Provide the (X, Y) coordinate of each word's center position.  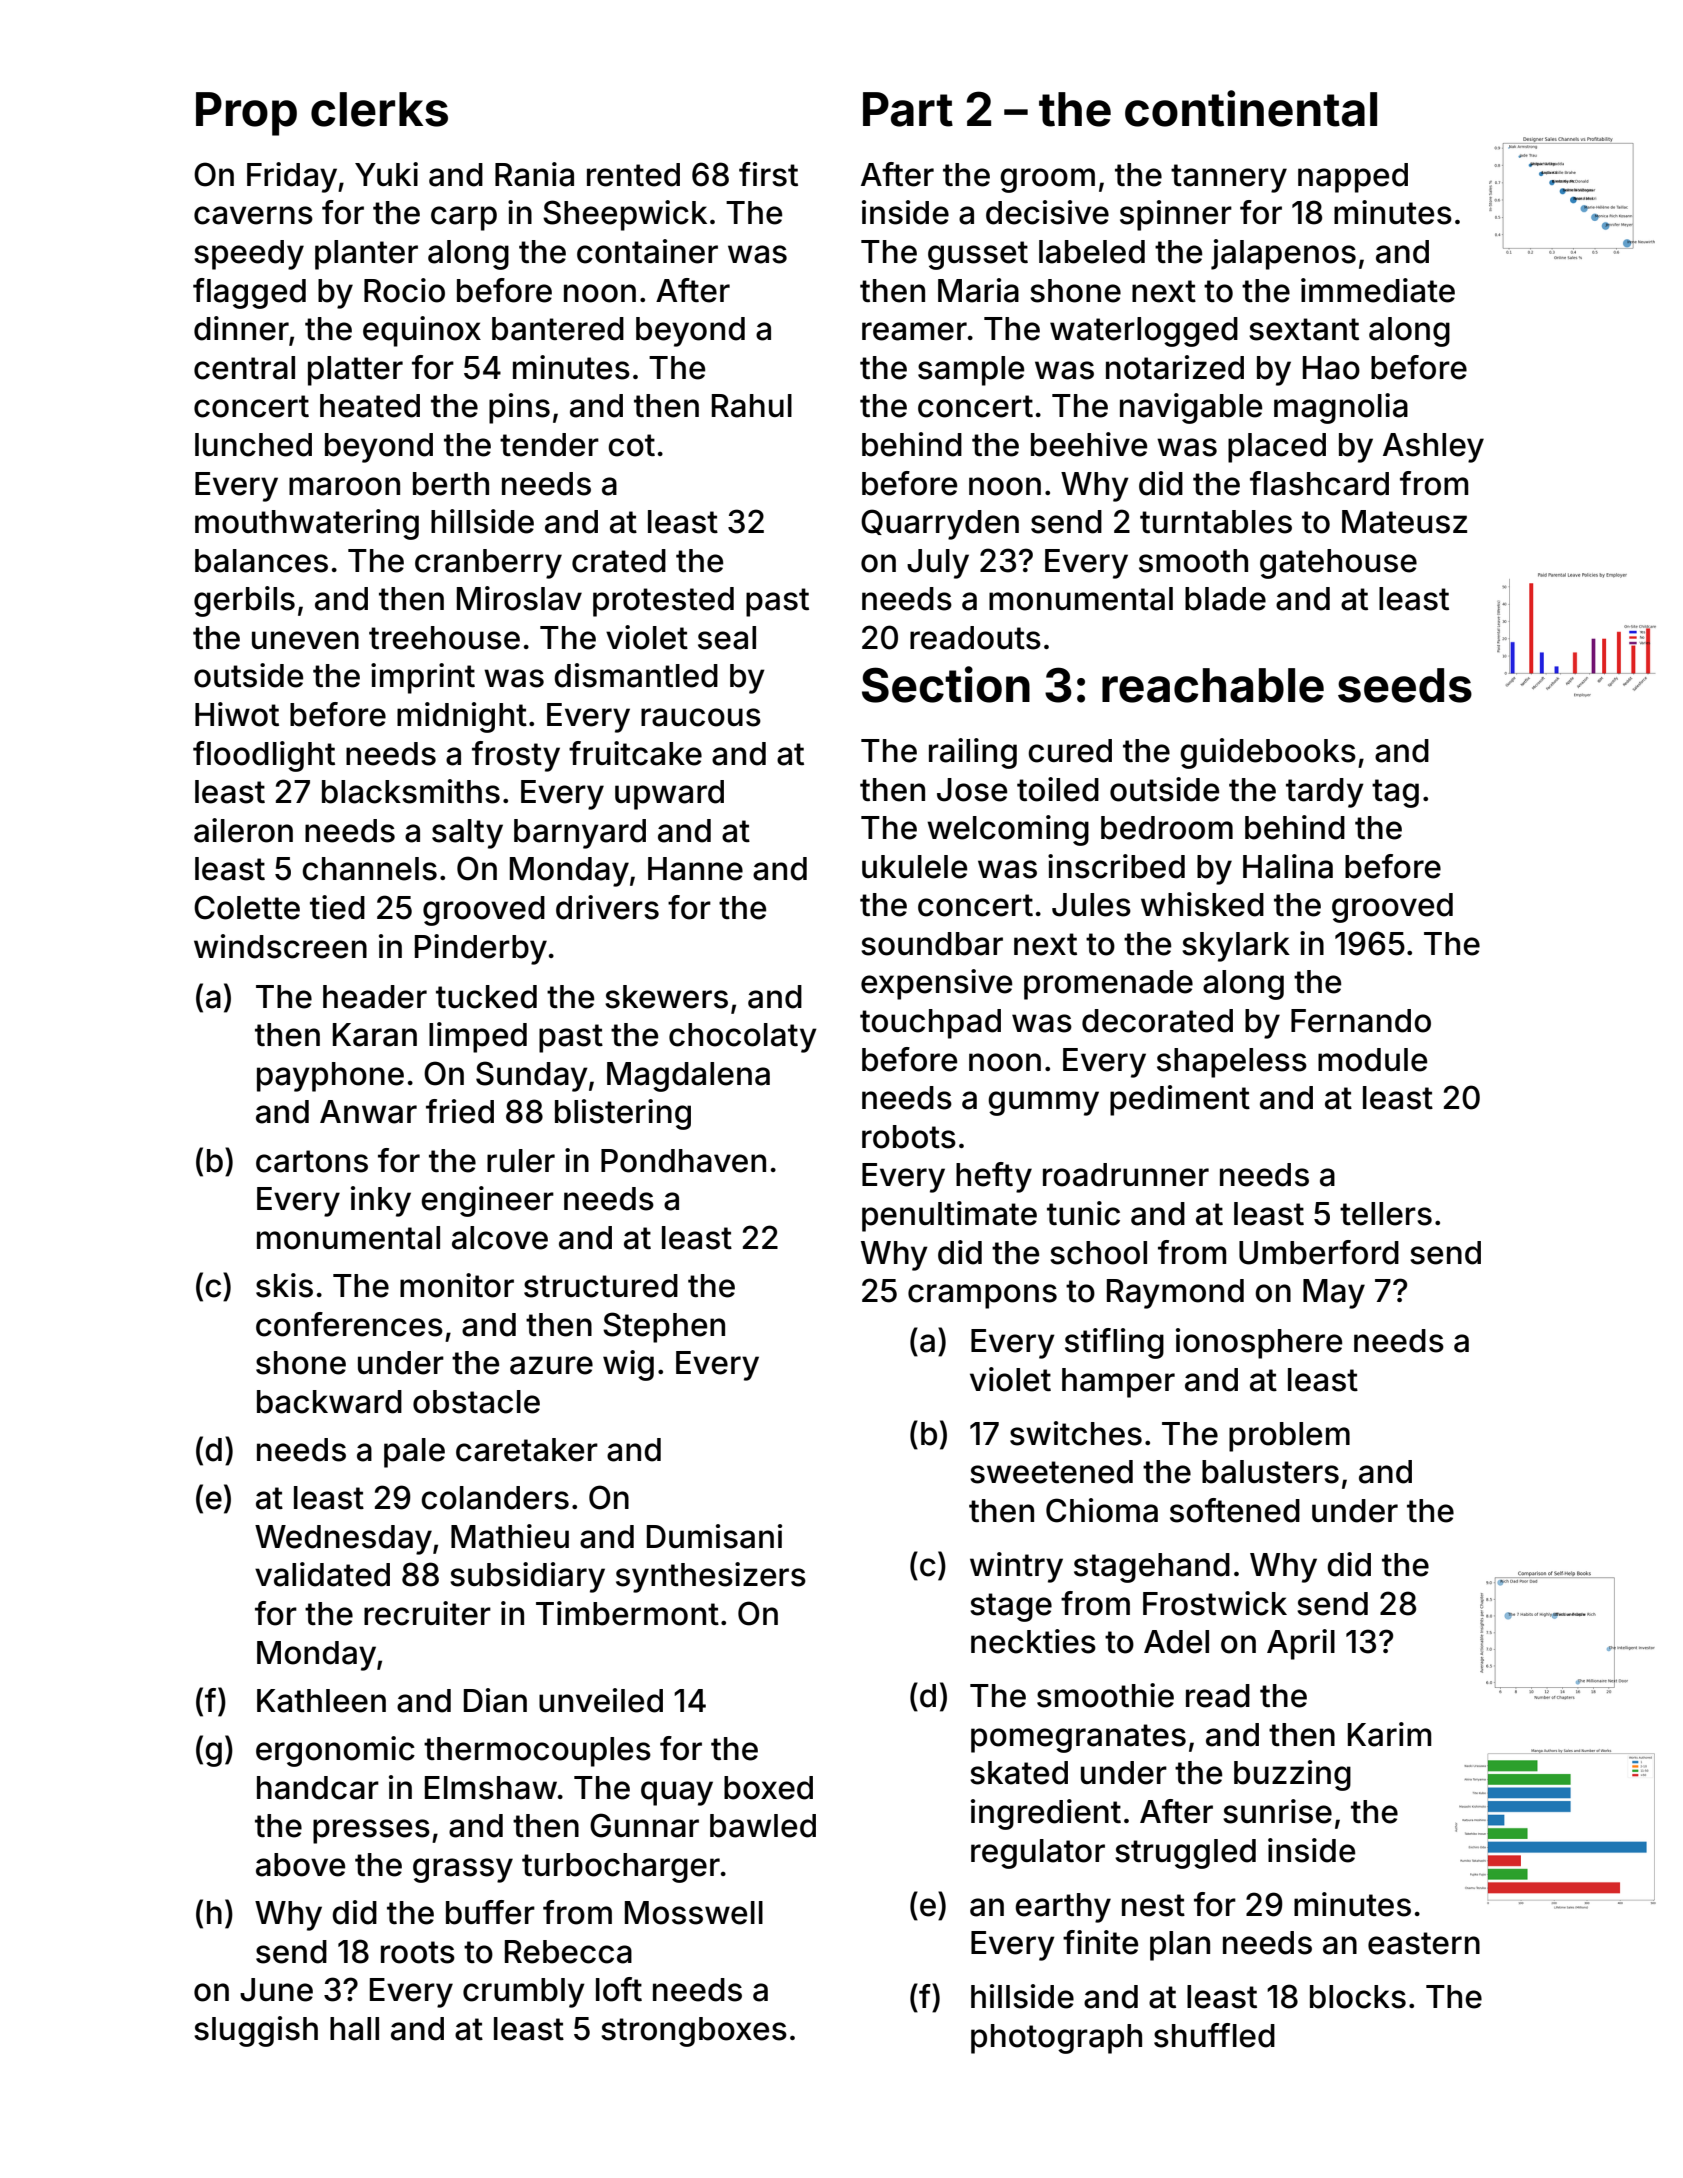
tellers (1386, 1214)
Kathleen (321, 1701)
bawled (763, 1826)
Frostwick (1215, 1603)
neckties (1033, 1641)
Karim (1389, 1734)
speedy (249, 255)
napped (1353, 178)
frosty (516, 756)
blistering (623, 1114)
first (768, 174)
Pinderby (481, 949)
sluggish (256, 2031)
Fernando (1361, 1021)
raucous (701, 717)
